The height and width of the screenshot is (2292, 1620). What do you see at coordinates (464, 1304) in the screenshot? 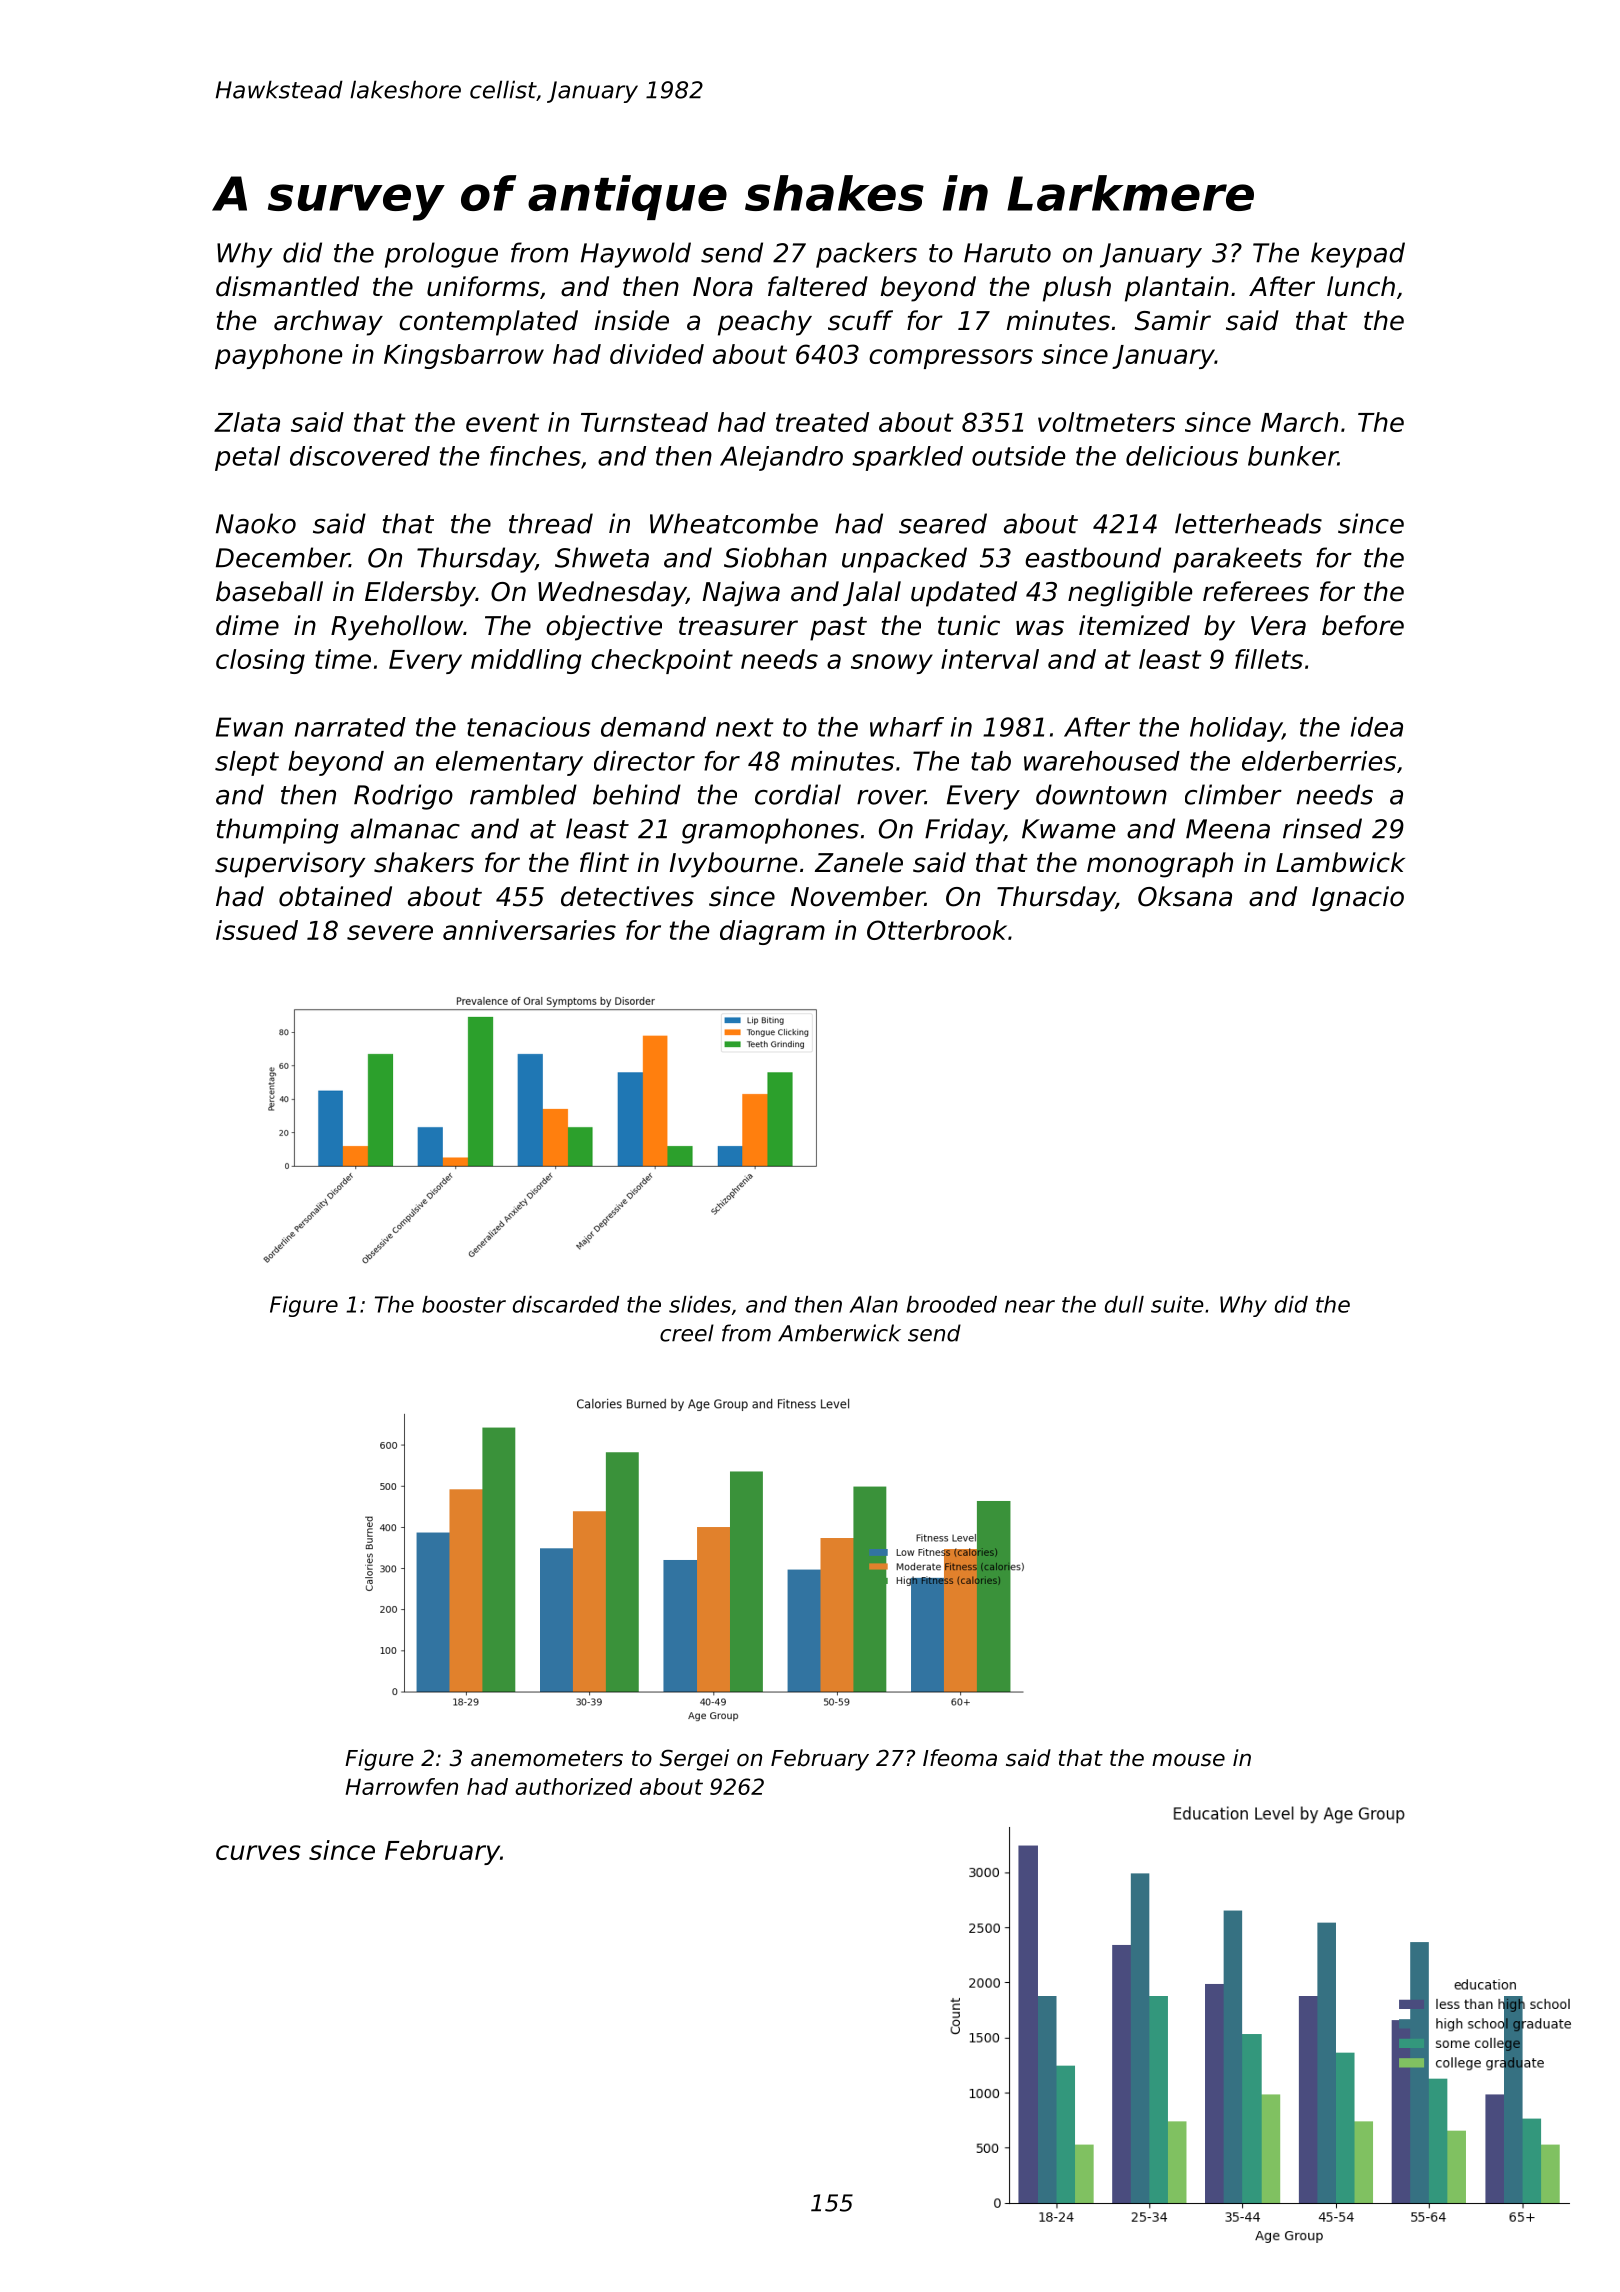
I see `booster` at bounding box center [464, 1304].
